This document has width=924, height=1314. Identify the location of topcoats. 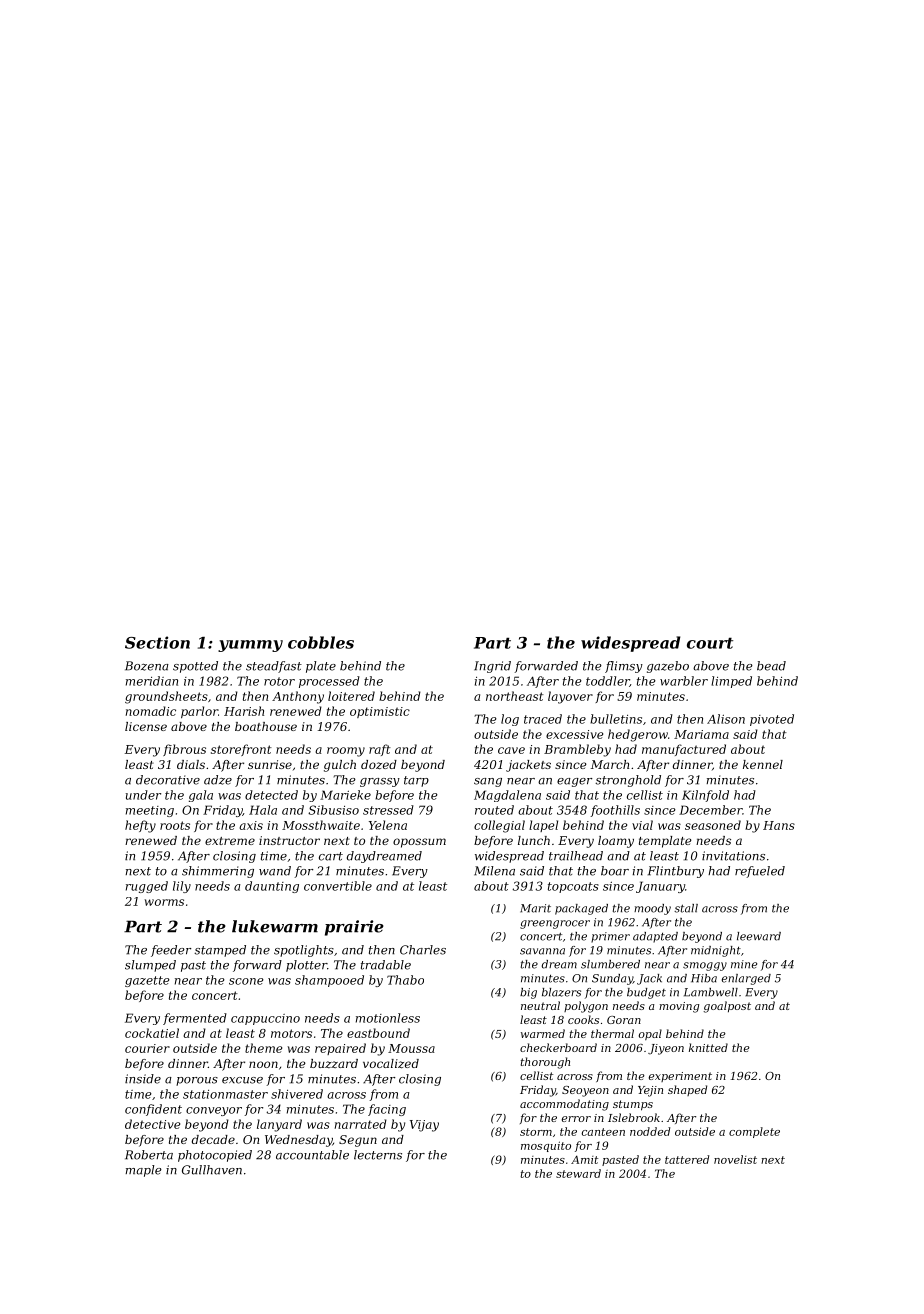
(573, 887).
